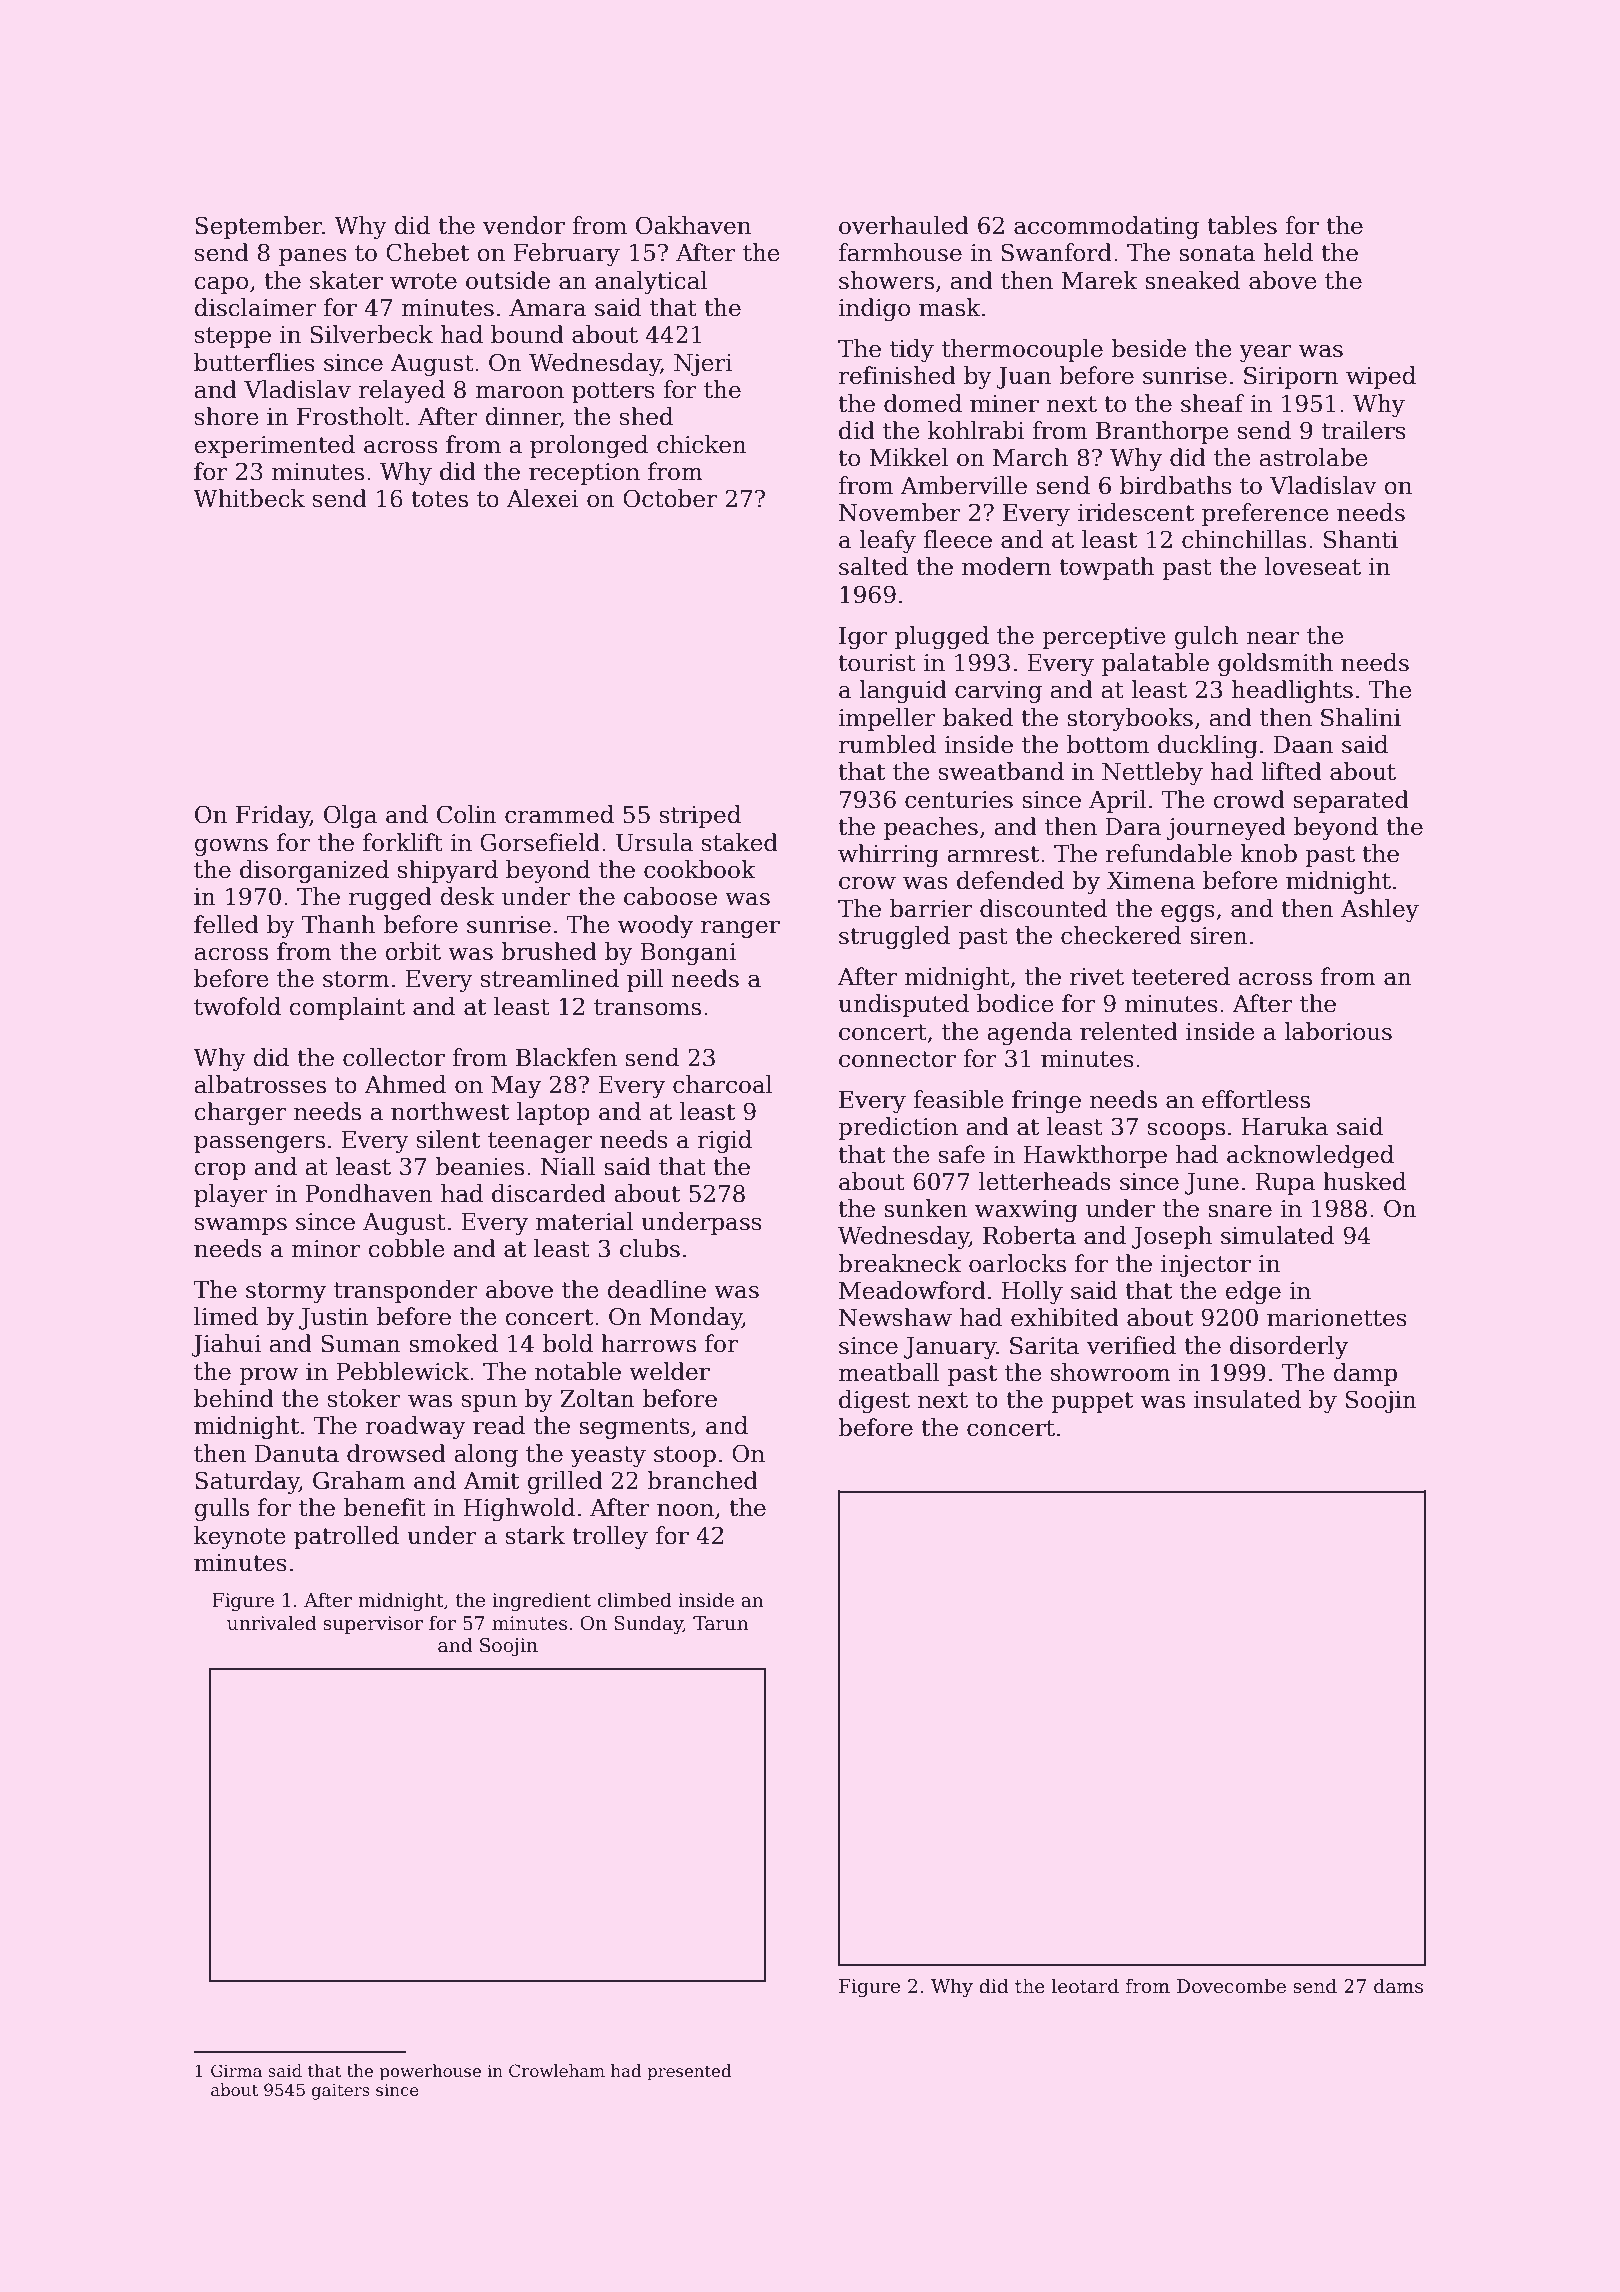 The height and width of the image is (2292, 1620). I want to click on dinner, so click(523, 417).
